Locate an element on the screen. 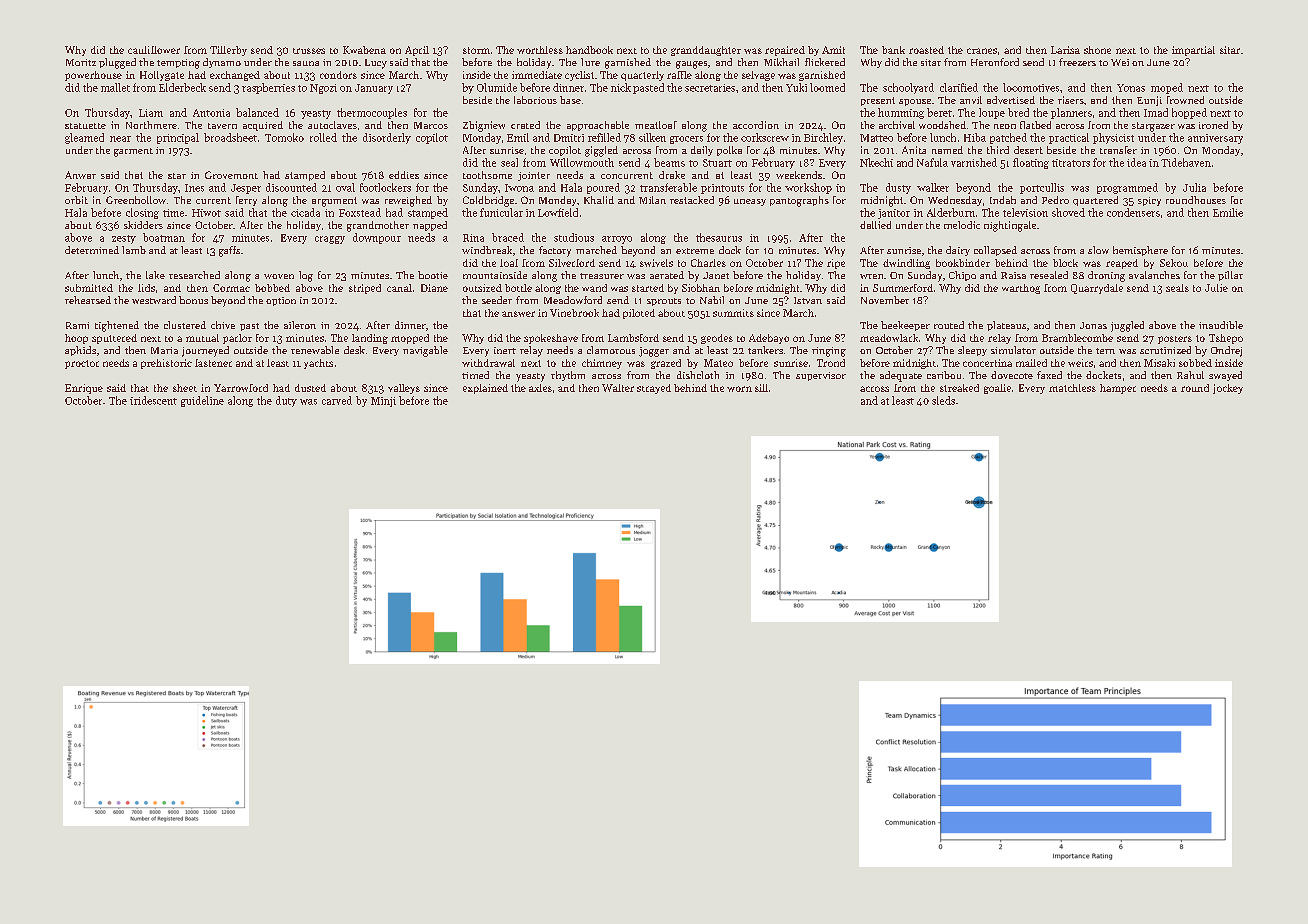  chimney is located at coordinates (602, 364).
